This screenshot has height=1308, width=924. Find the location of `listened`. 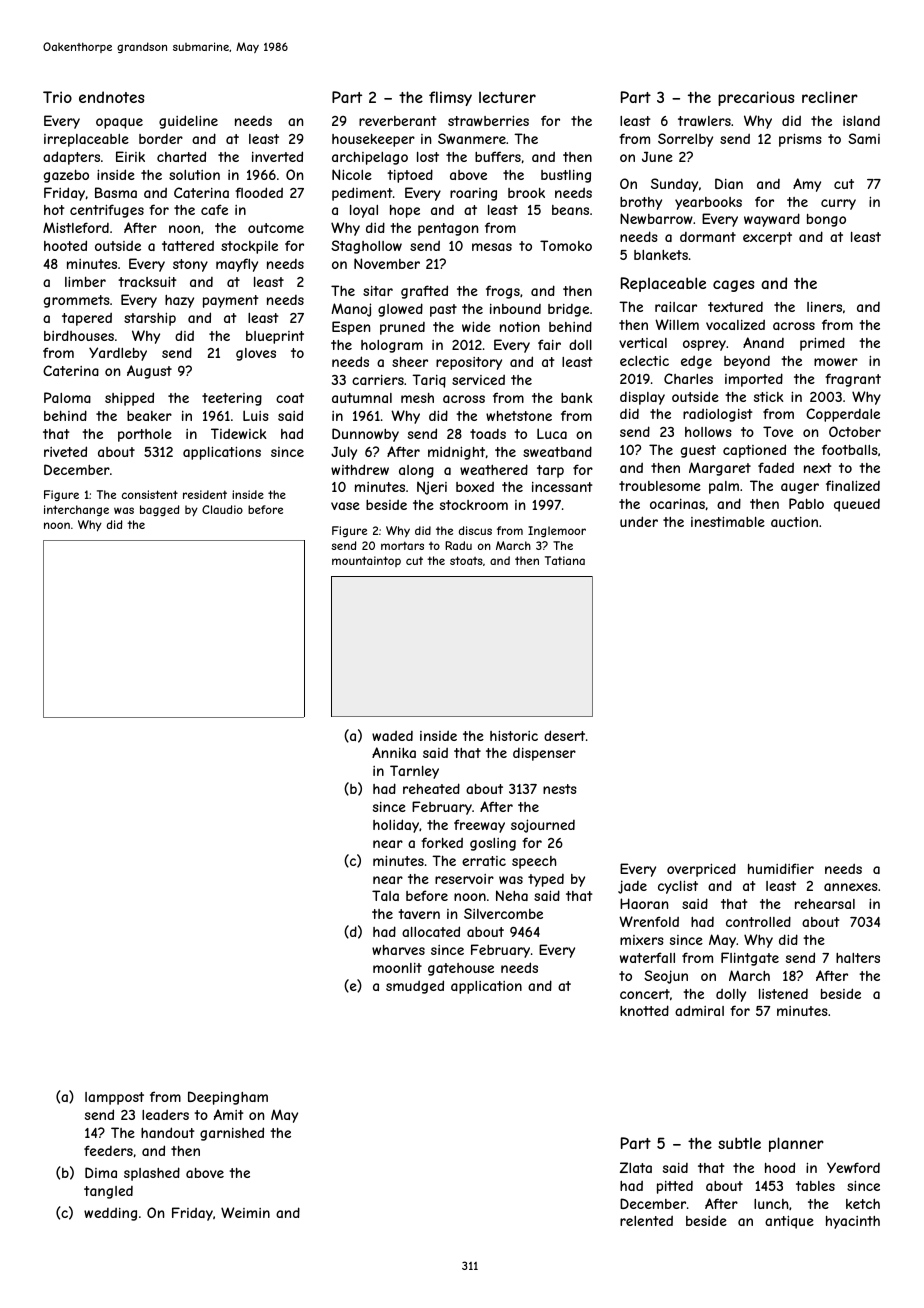

listened is located at coordinates (783, 994).
